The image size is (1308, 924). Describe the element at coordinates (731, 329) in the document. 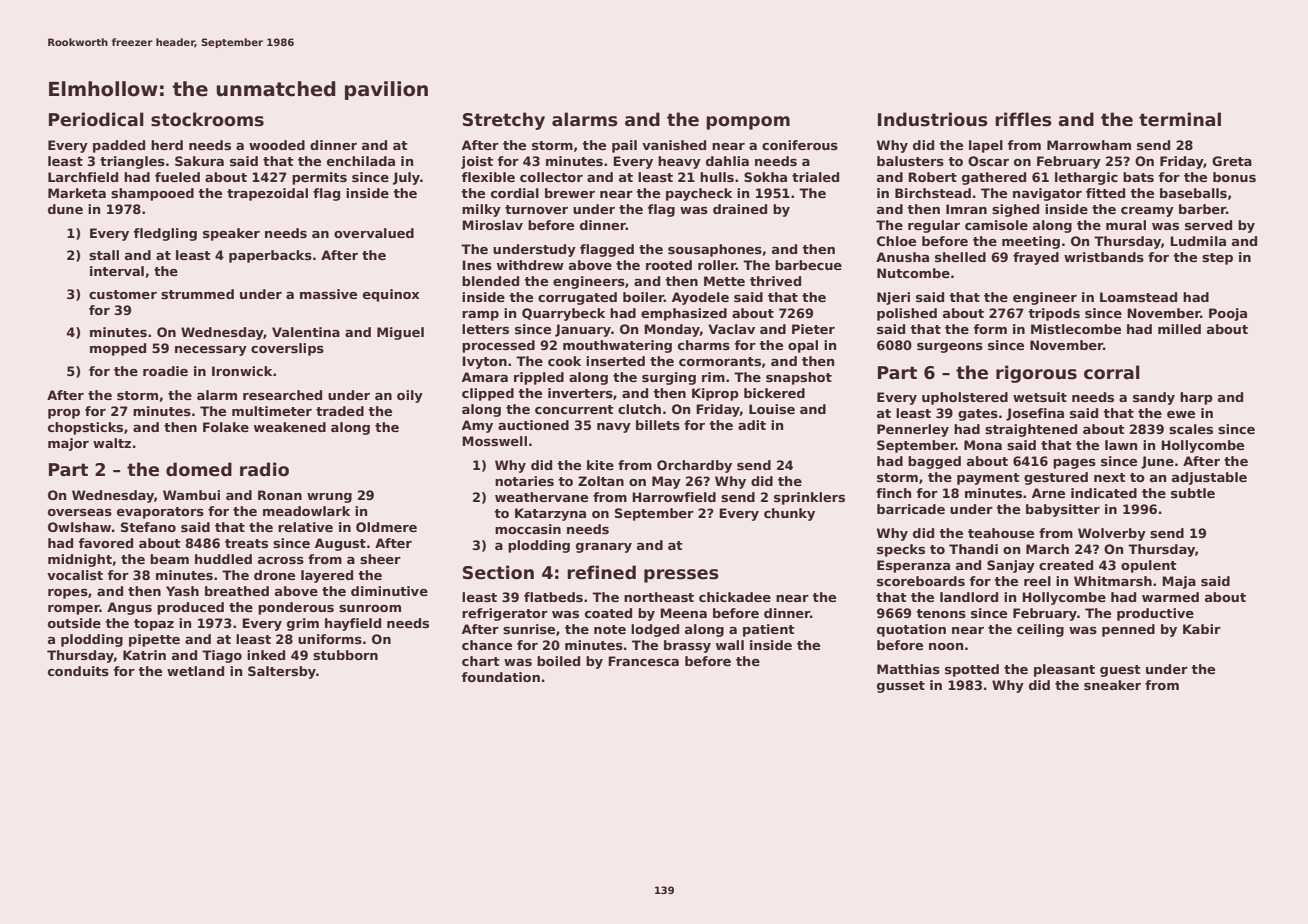

I see `Vaclav` at that location.
